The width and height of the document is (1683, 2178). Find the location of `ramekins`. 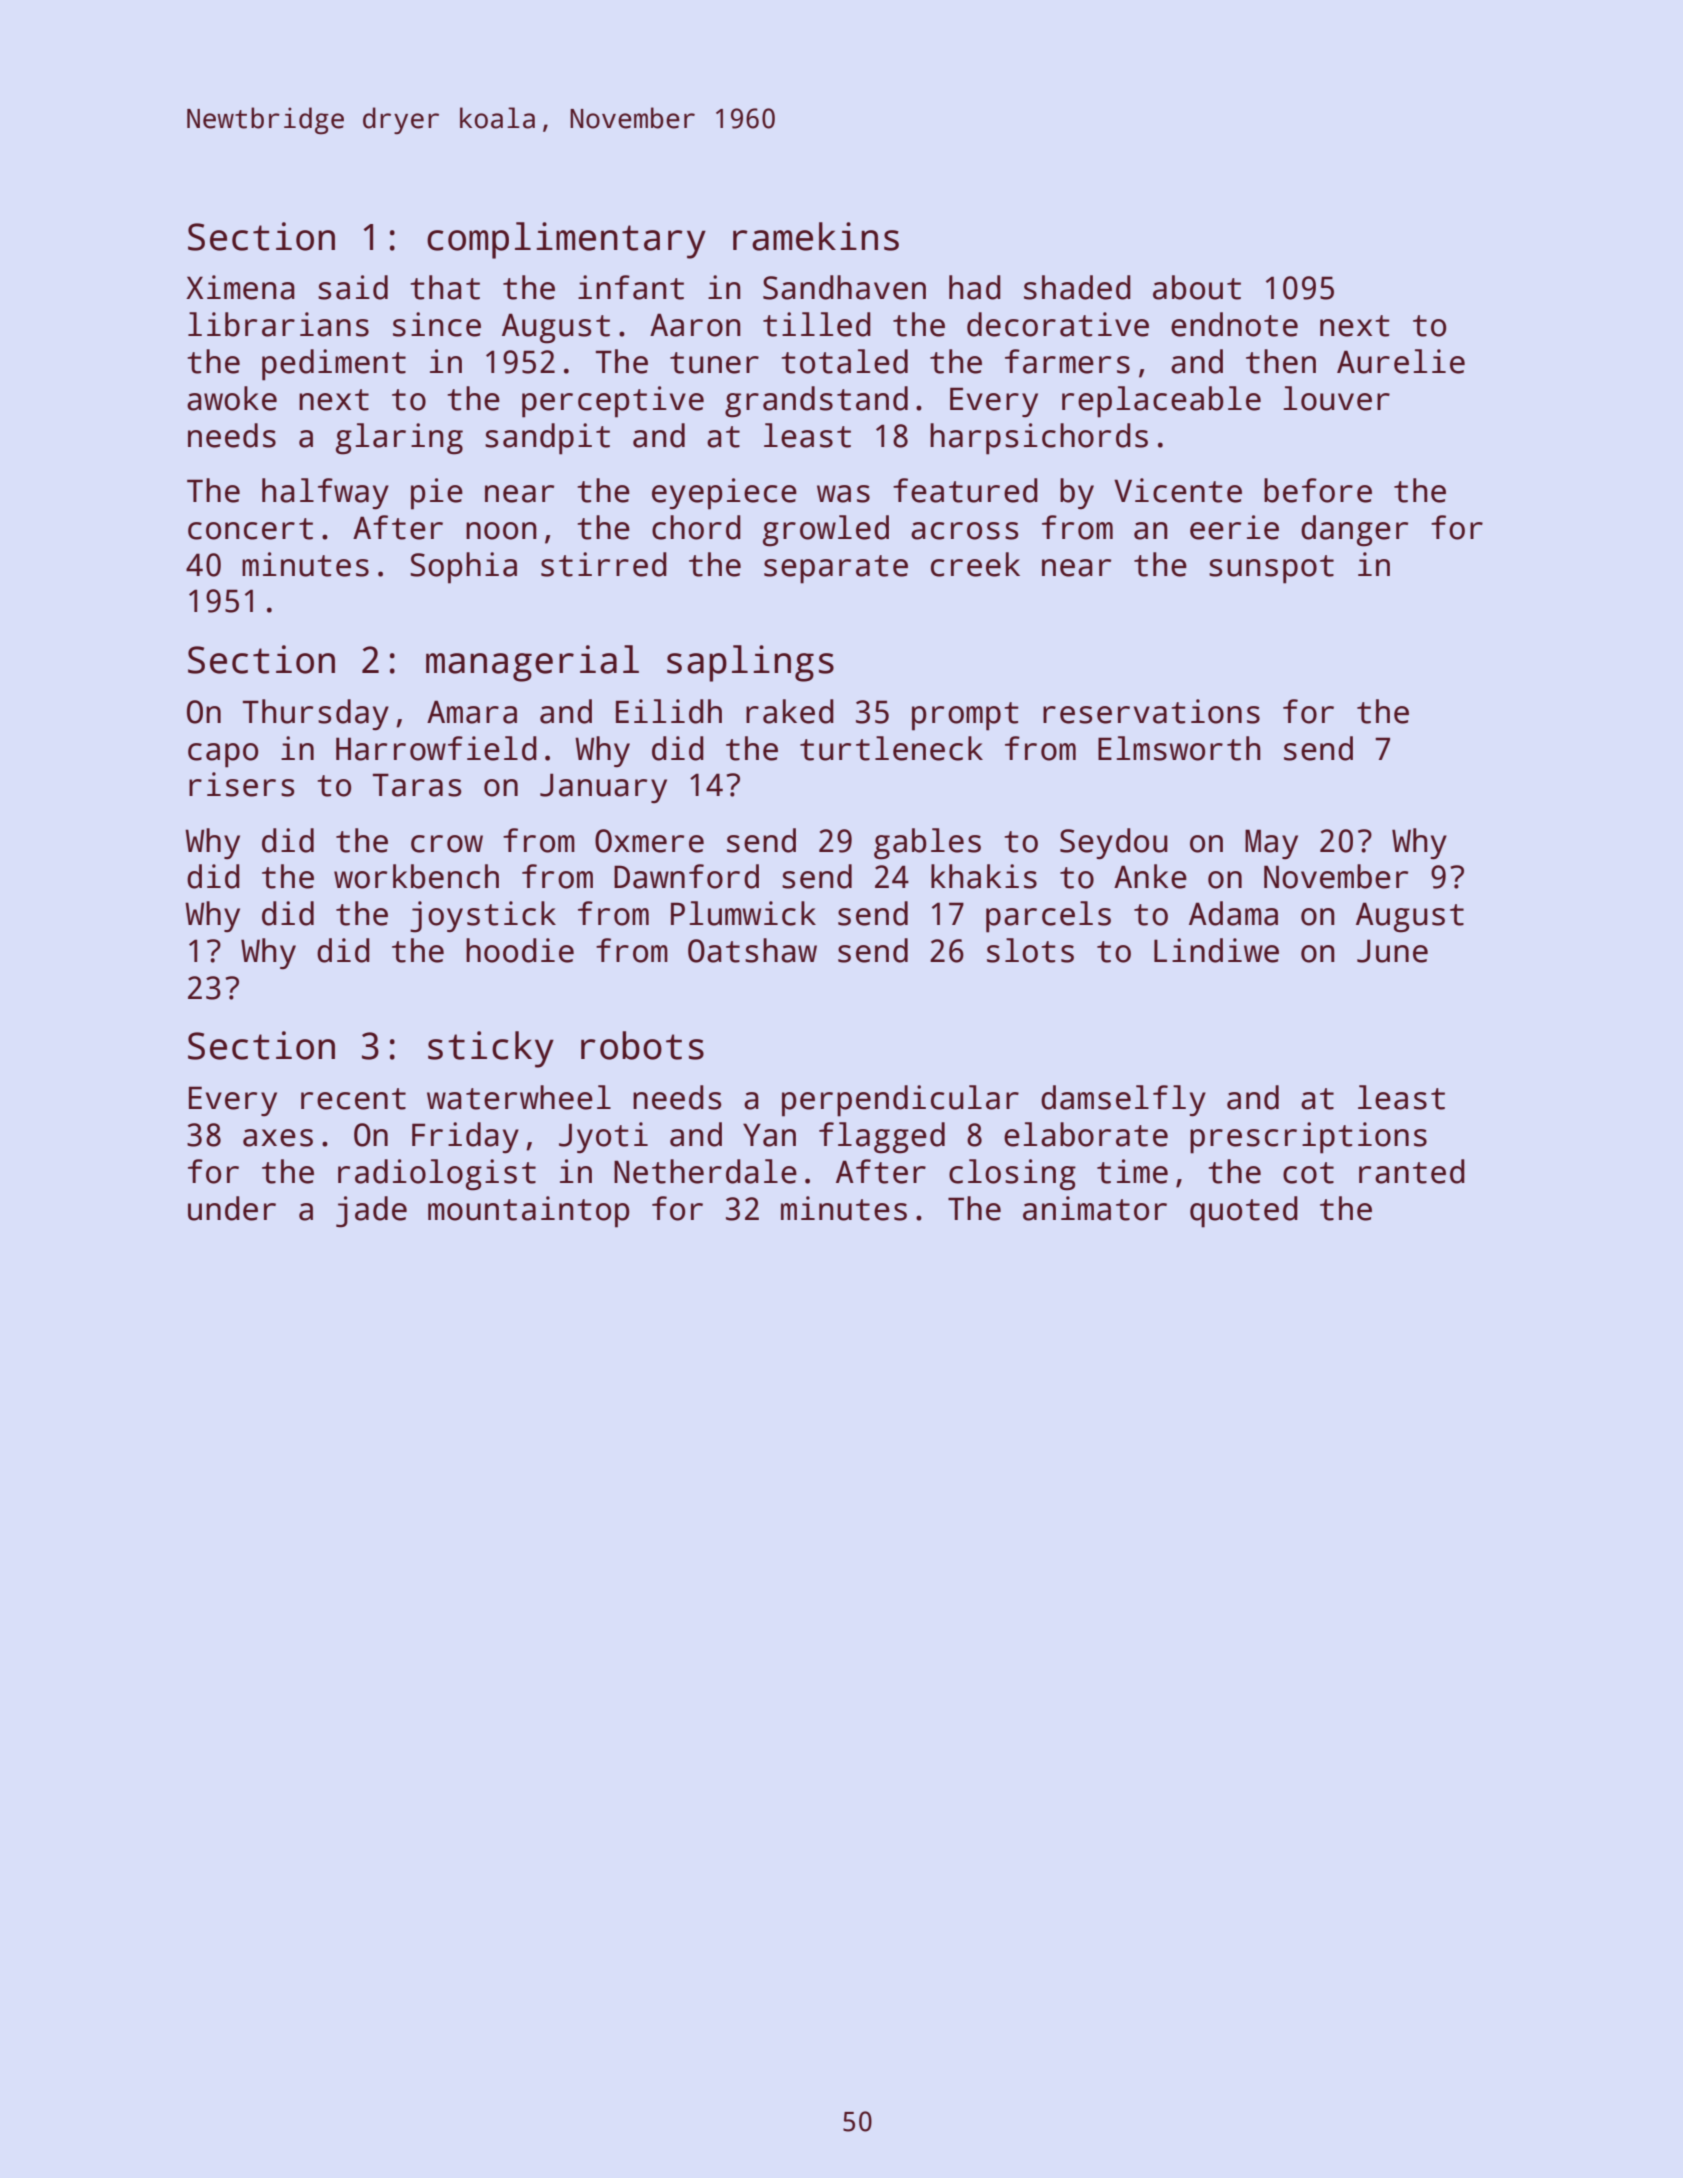

ramekins is located at coordinates (816, 236).
